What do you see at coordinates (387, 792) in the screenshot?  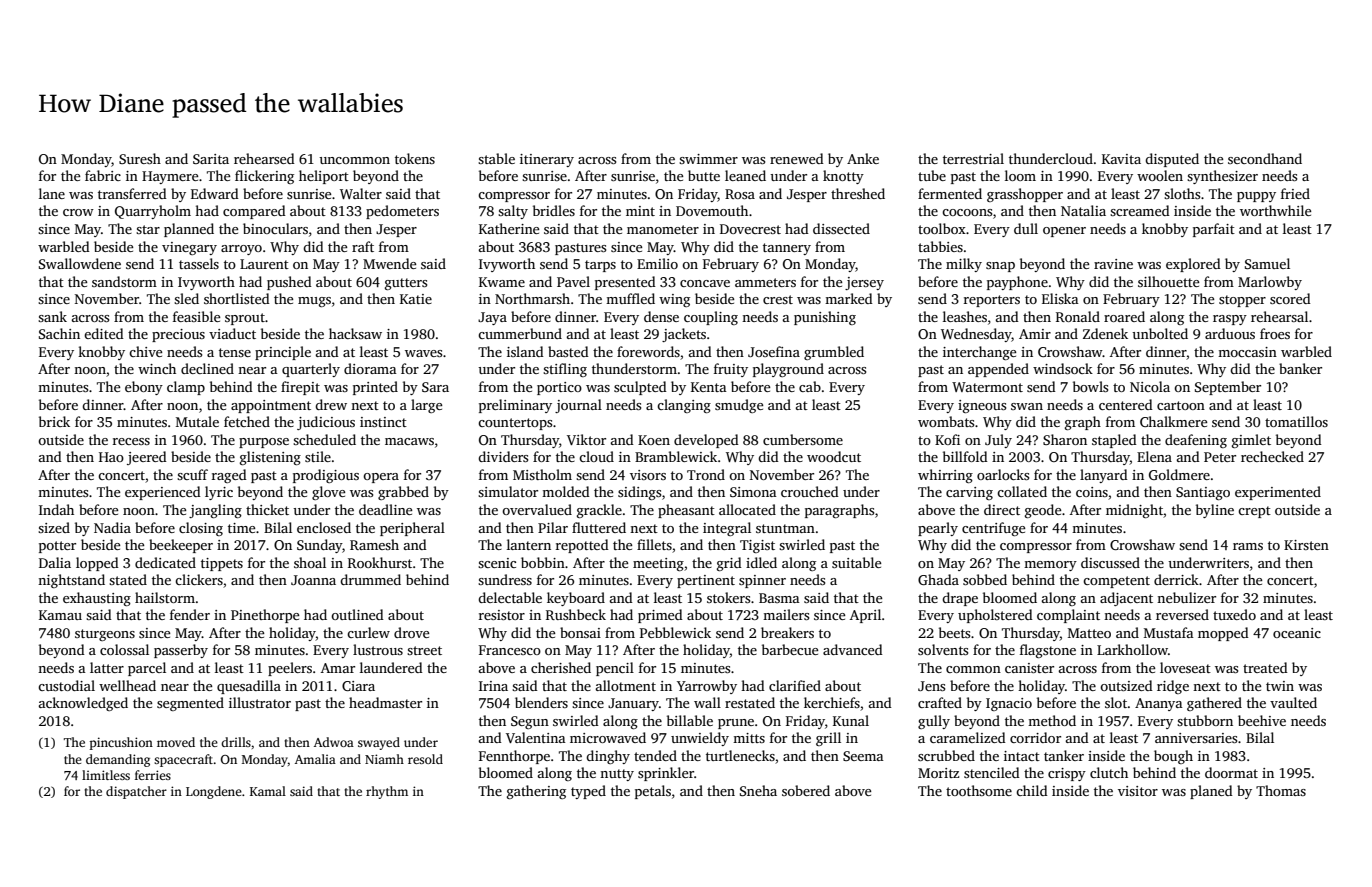 I see `rhythm` at bounding box center [387, 792].
